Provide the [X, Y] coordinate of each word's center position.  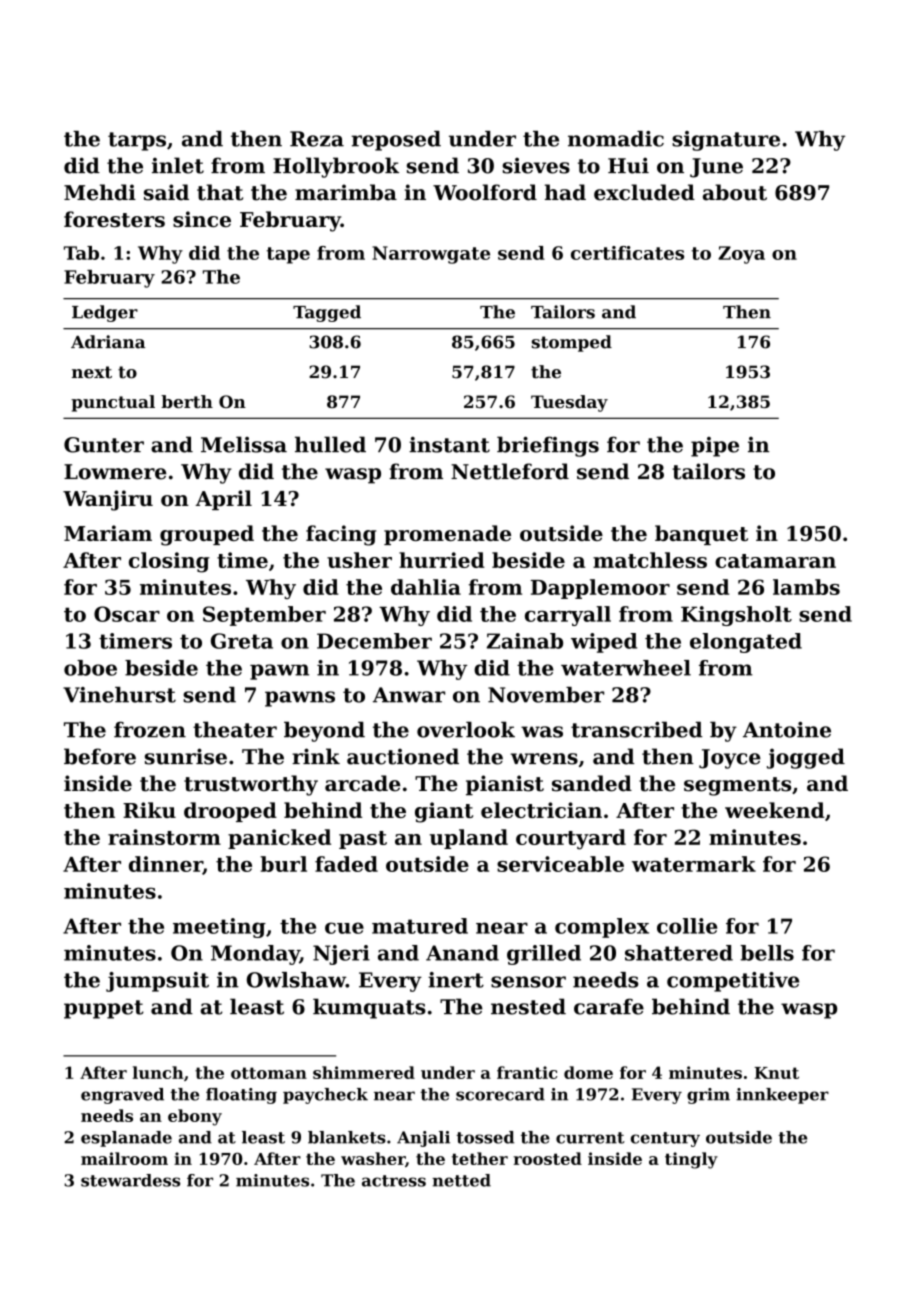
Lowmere [115, 472]
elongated [746, 643]
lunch [158, 1072]
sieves [536, 165]
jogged [806, 758]
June [716, 168]
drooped [230, 812]
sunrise [186, 756]
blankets [347, 1137]
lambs [806, 587]
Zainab [525, 641]
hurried [442, 560]
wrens [544, 759]
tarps [137, 141]
